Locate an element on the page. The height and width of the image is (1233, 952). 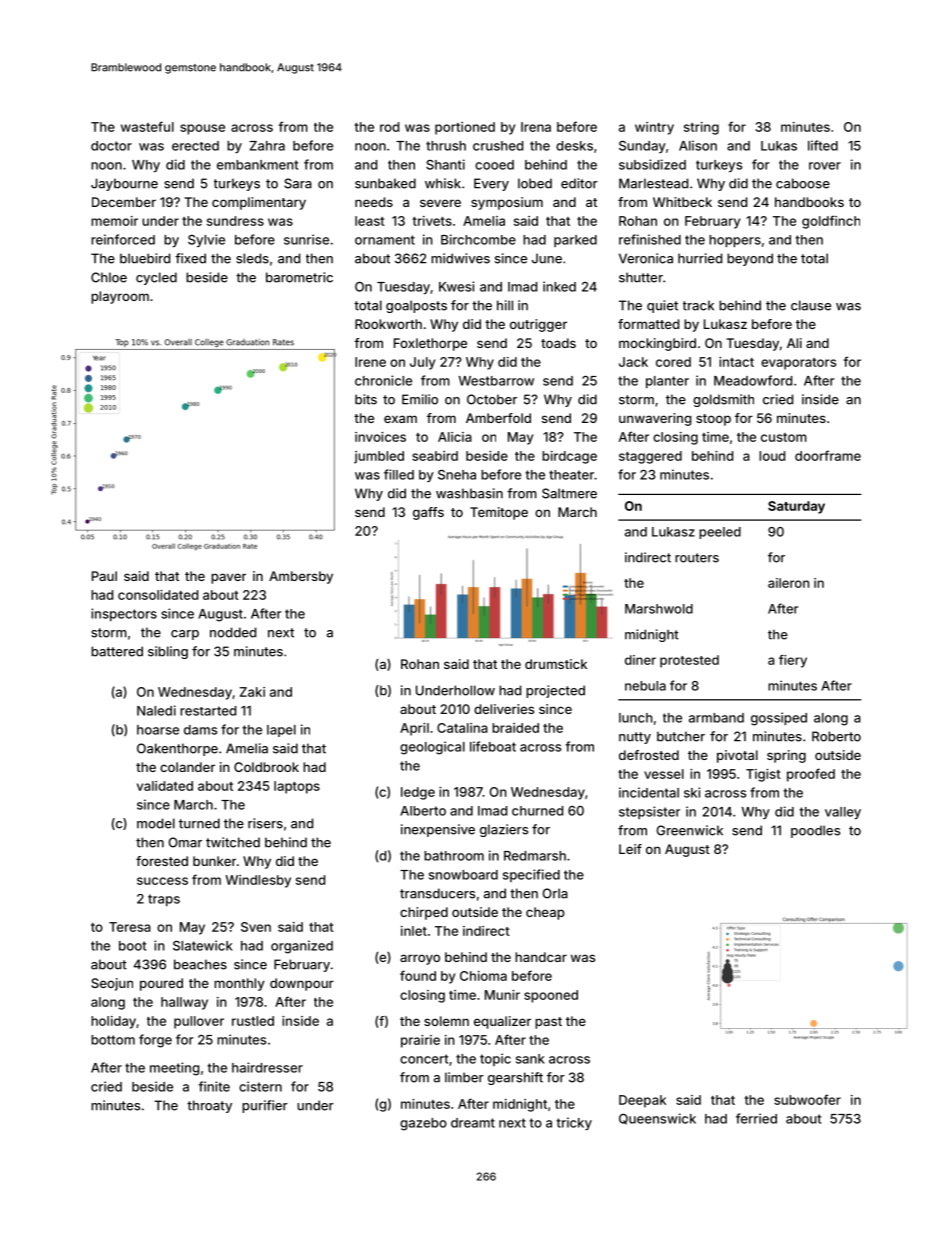
purifier is located at coordinates (265, 1106).
